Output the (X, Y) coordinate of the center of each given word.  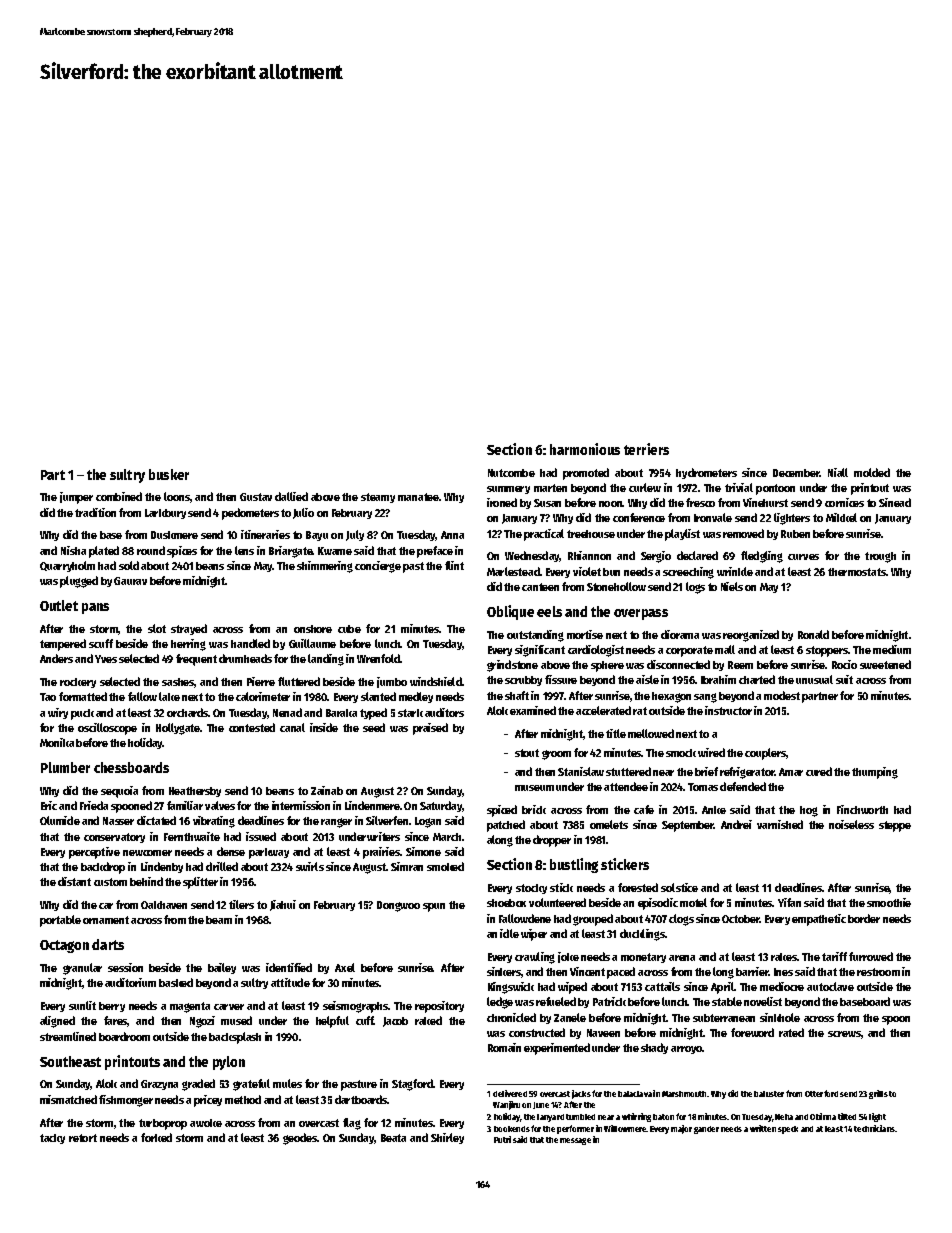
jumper (76, 498)
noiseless (851, 824)
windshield (436, 681)
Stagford (412, 1085)
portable (60, 921)
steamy (378, 498)
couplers (765, 754)
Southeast (70, 1061)
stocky (531, 889)
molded (872, 472)
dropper (552, 841)
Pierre (261, 681)
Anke (714, 810)
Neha (784, 1117)
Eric (49, 805)
